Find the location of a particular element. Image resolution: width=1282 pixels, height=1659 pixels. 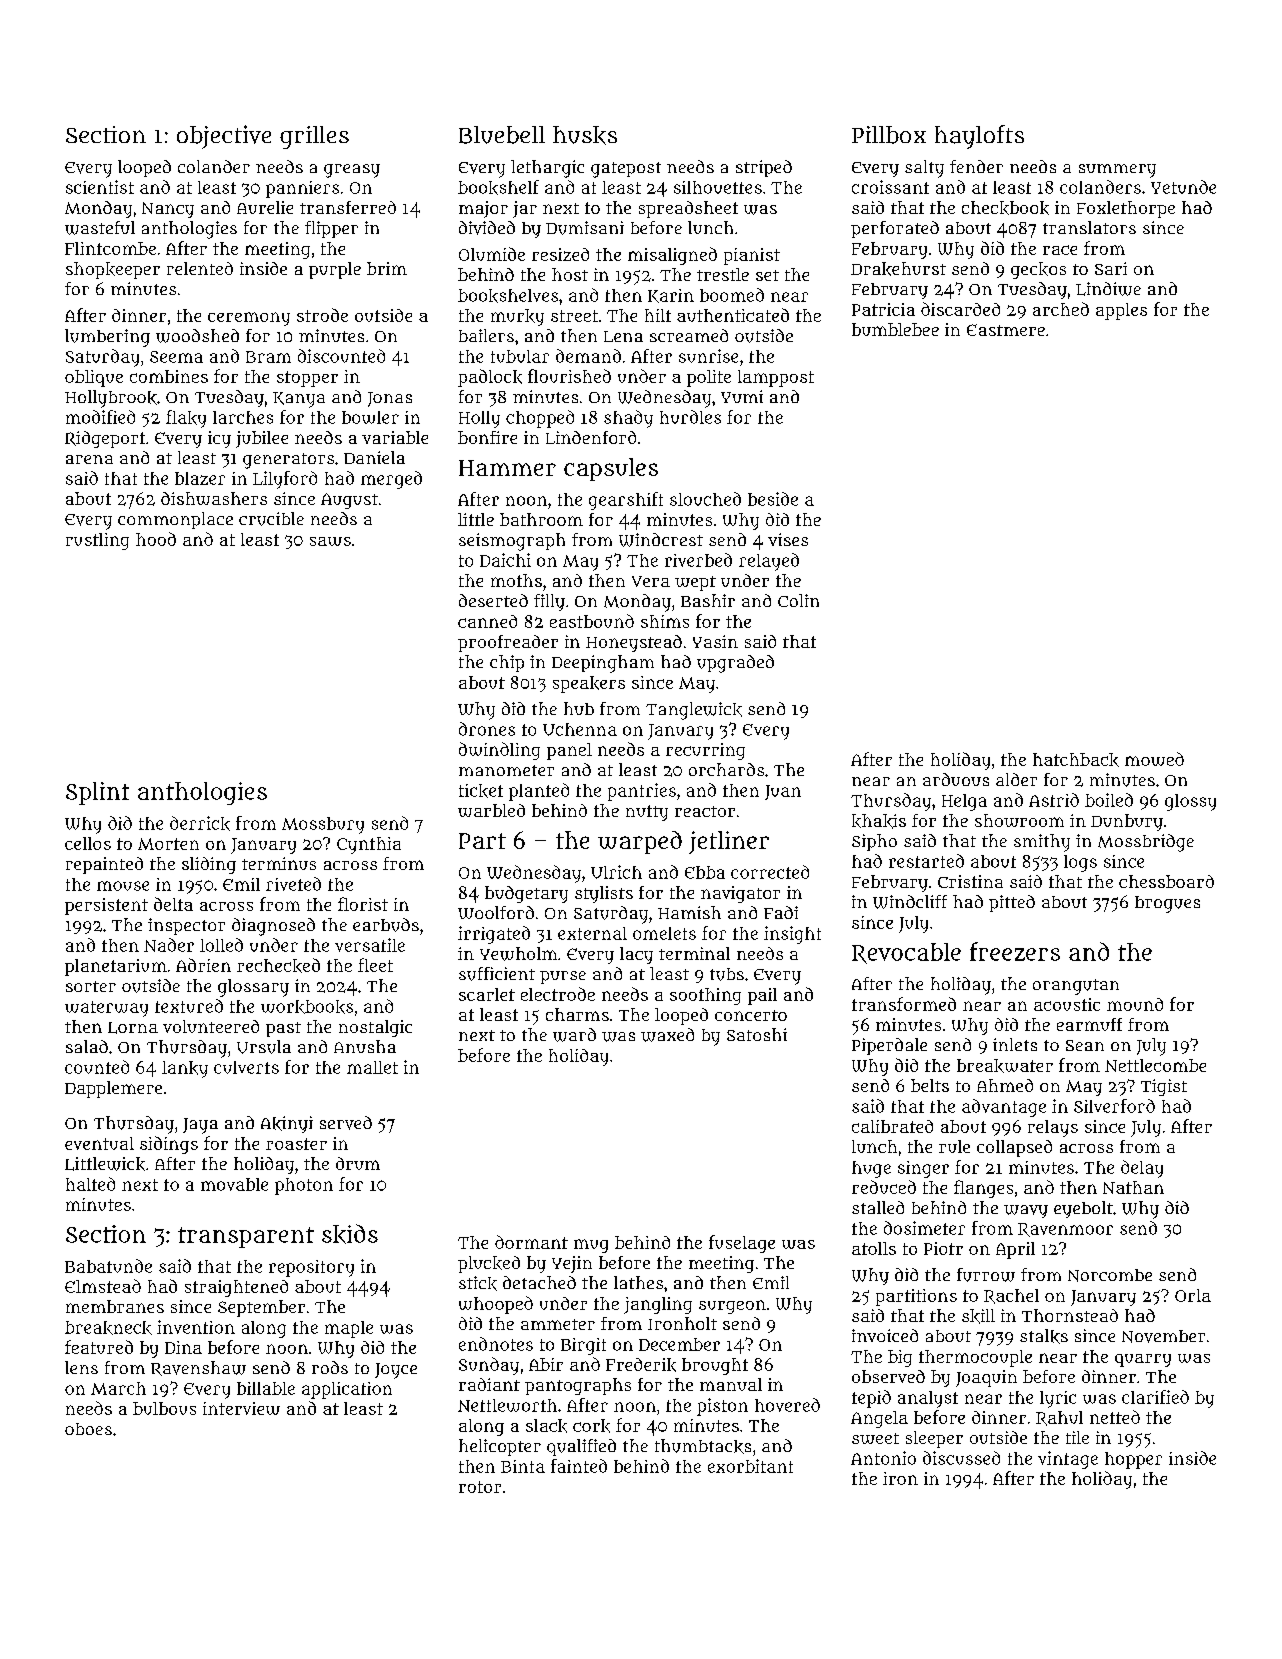

haylofts is located at coordinates (979, 137).
